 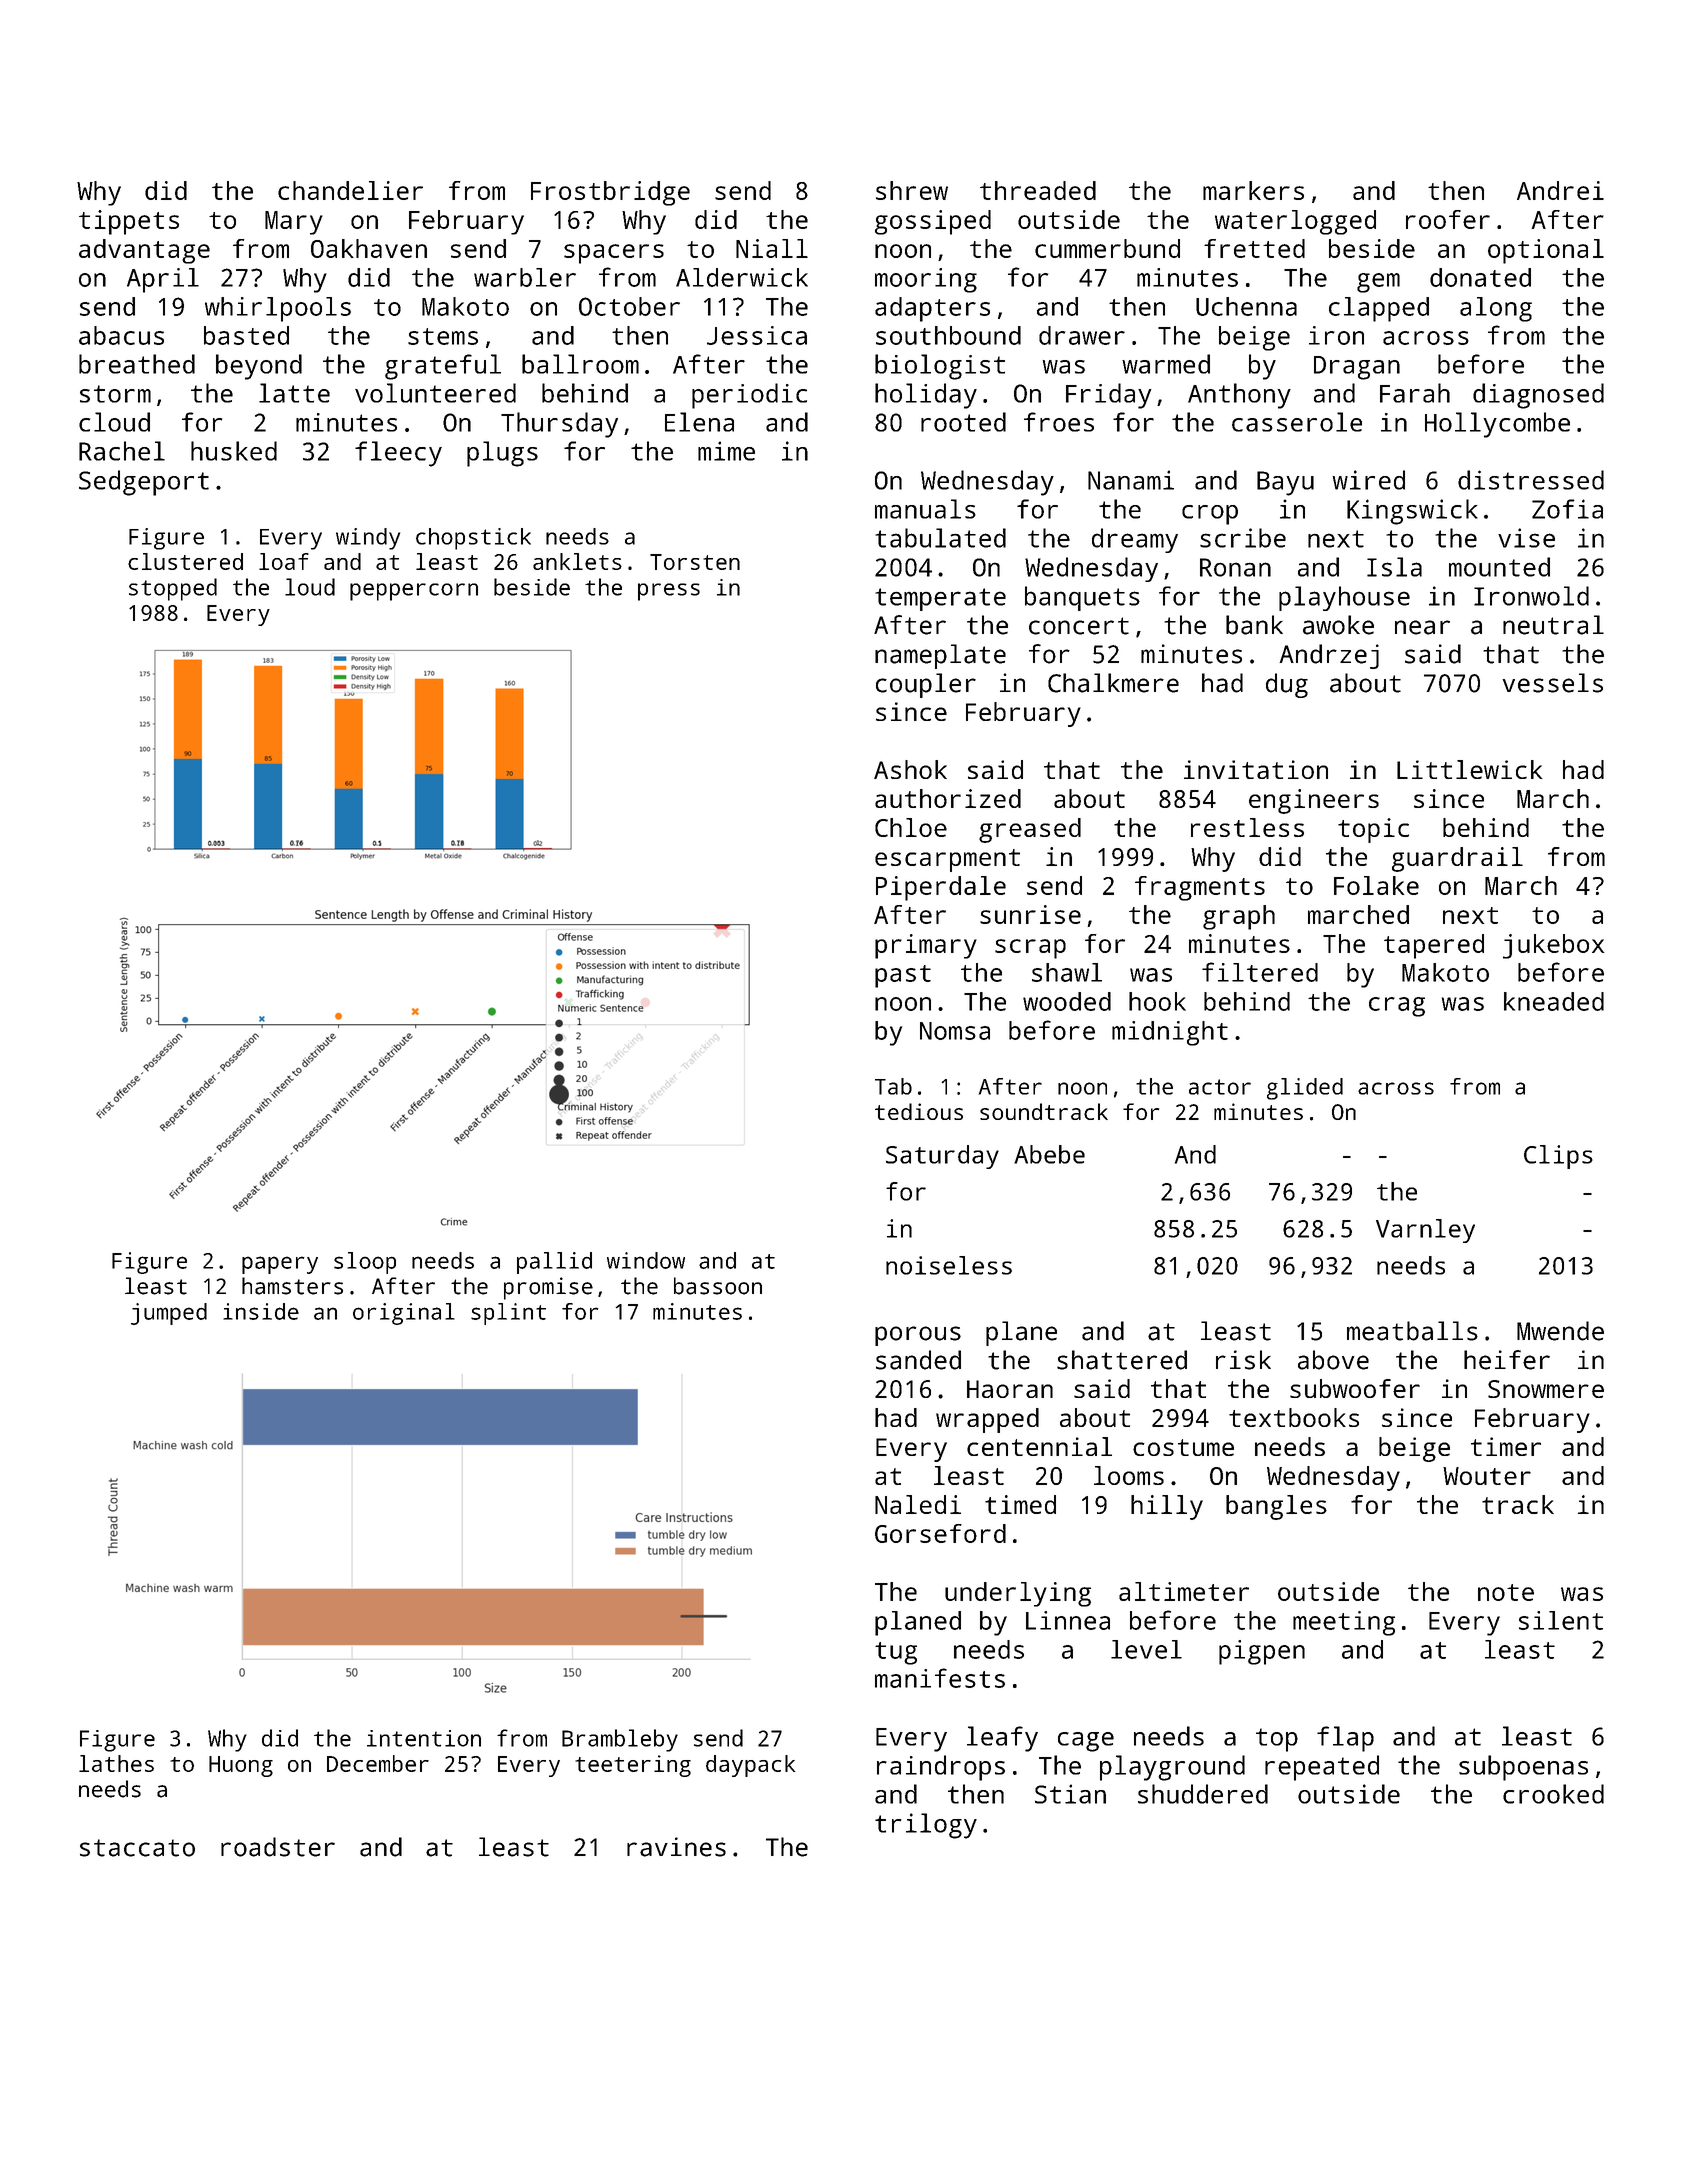 What do you see at coordinates (280, 1265) in the screenshot?
I see `papery` at bounding box center [280, 1265].
